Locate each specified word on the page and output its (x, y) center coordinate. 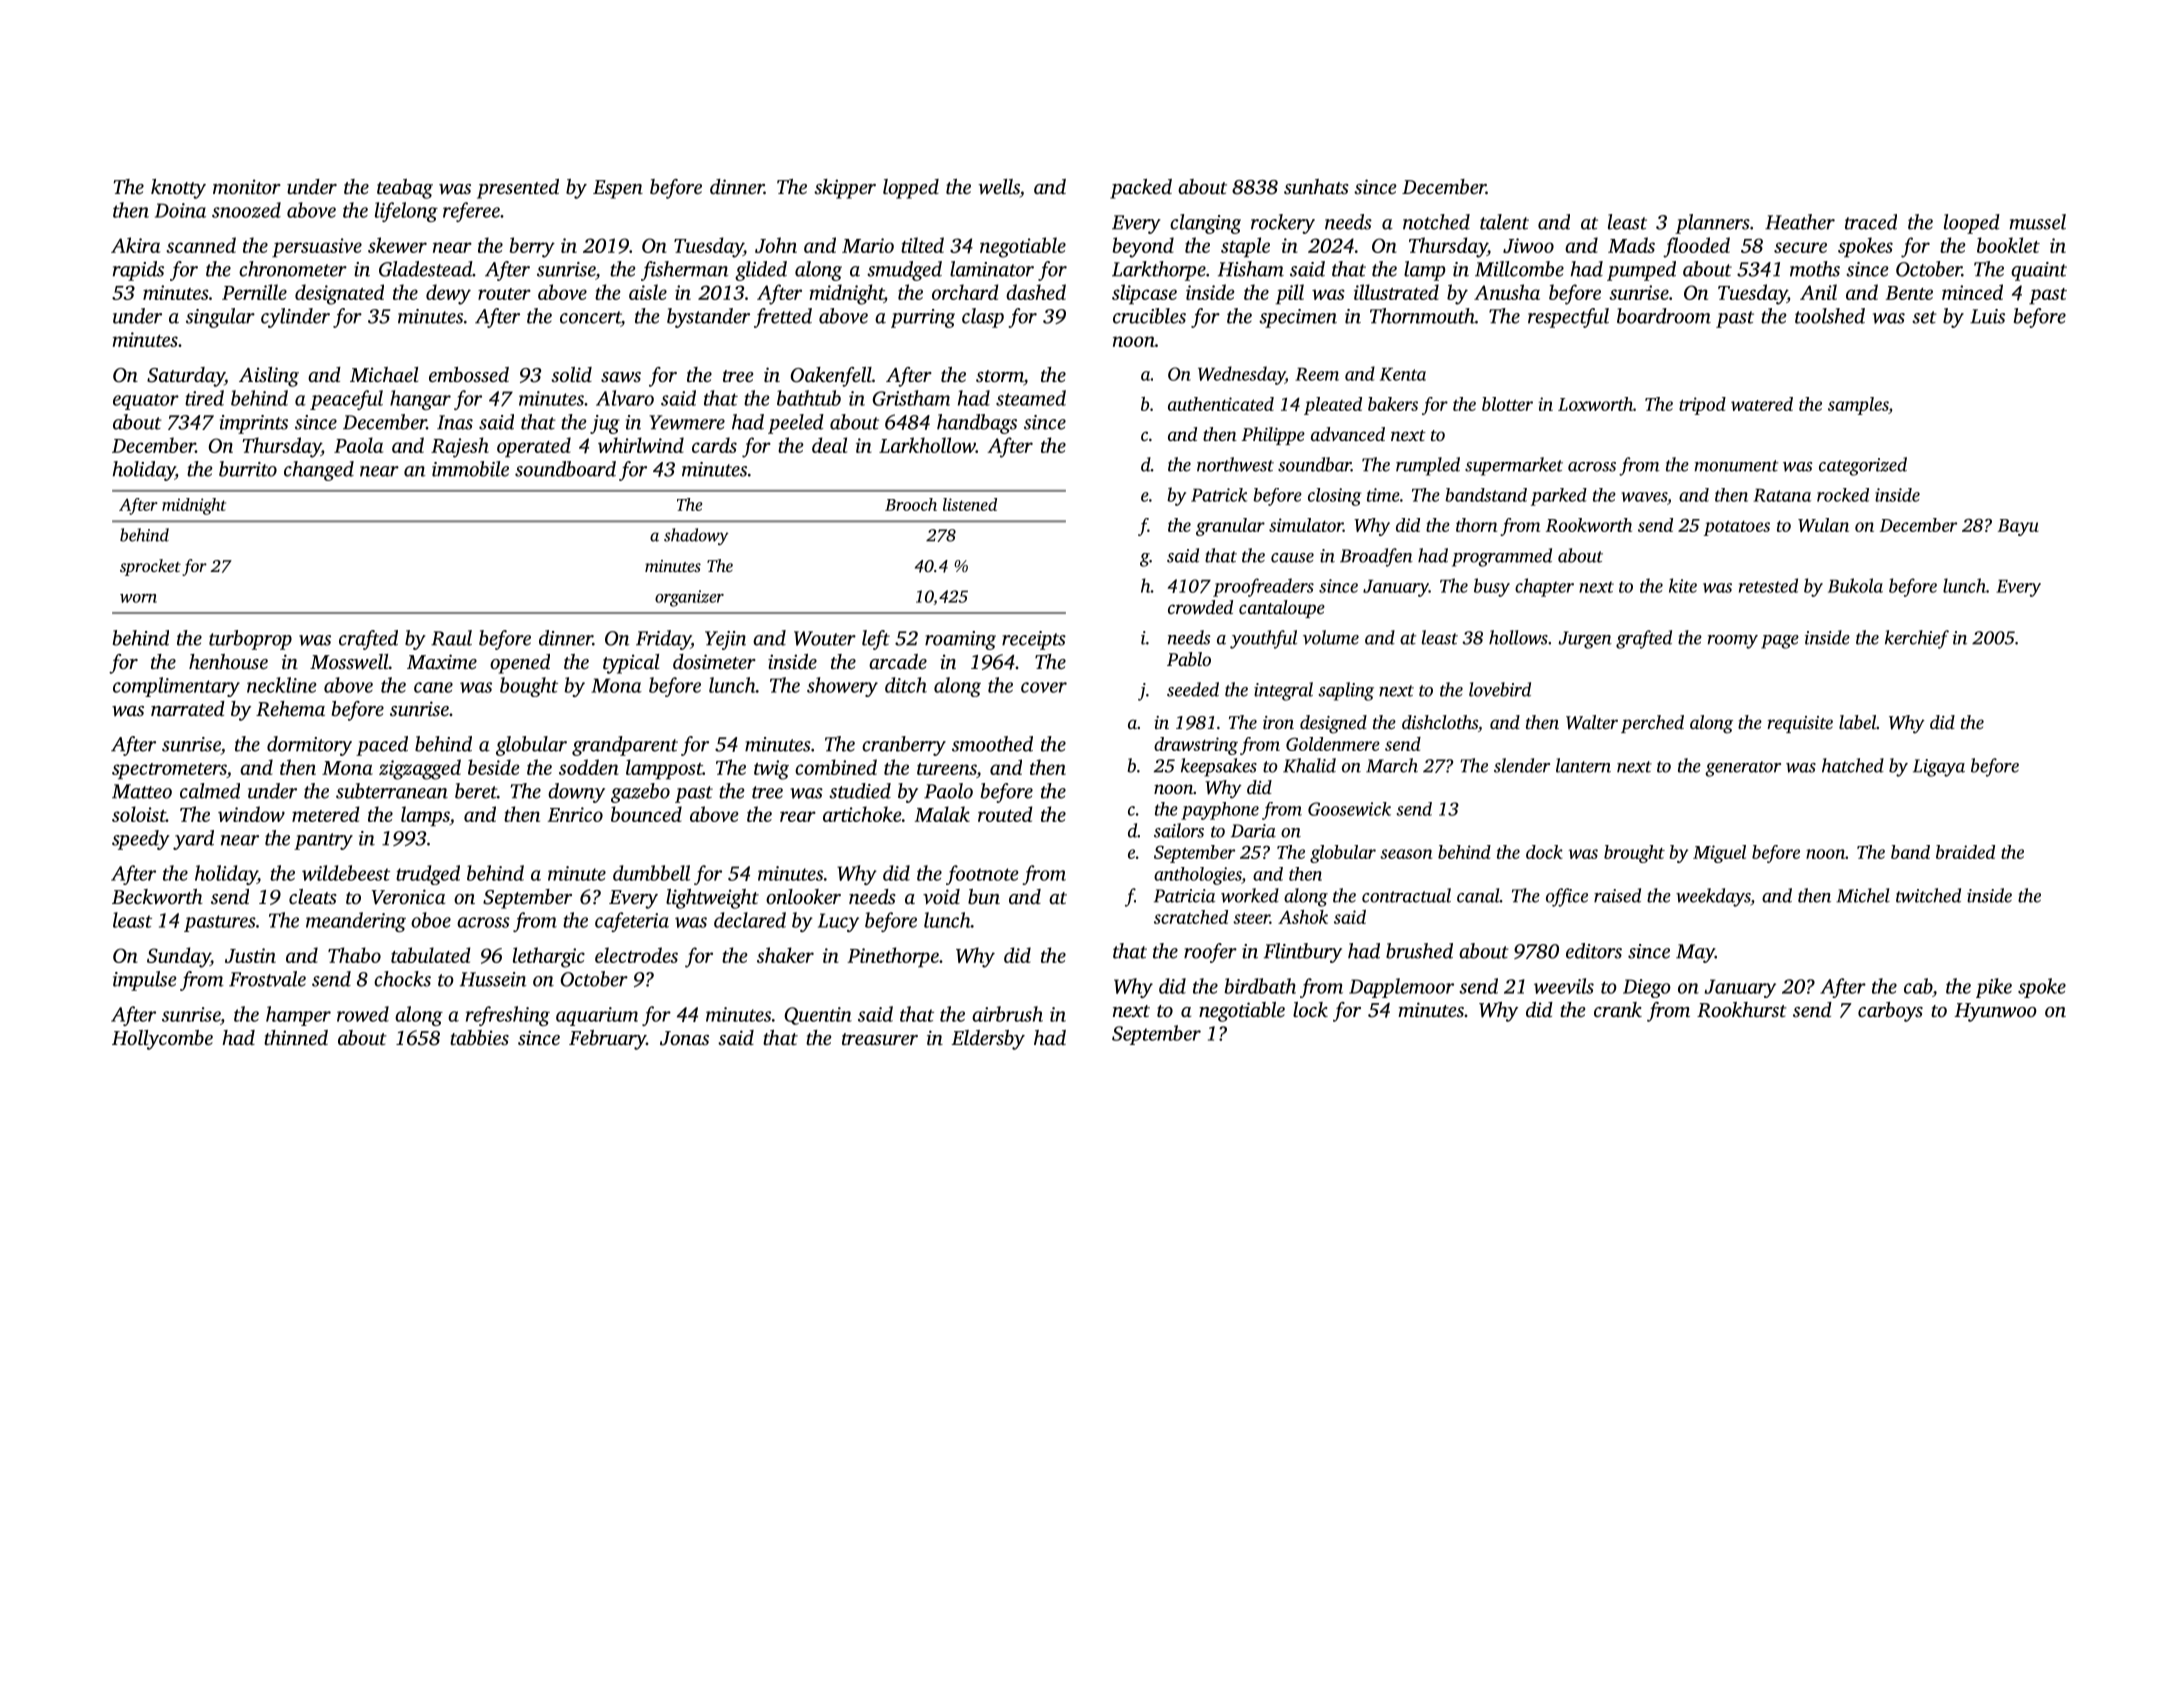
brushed (1419, 951)
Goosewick (1349, 809)
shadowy (696, 536)
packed (1141, 189)
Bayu (2018, 527)
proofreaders (1263, 587)
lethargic (549, 957)
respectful (1568, 318)
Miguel (1719, 854)
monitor (247, 186)
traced (1871, 222)
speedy (141, 840)
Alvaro (625, 398)
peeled (796, 424)
